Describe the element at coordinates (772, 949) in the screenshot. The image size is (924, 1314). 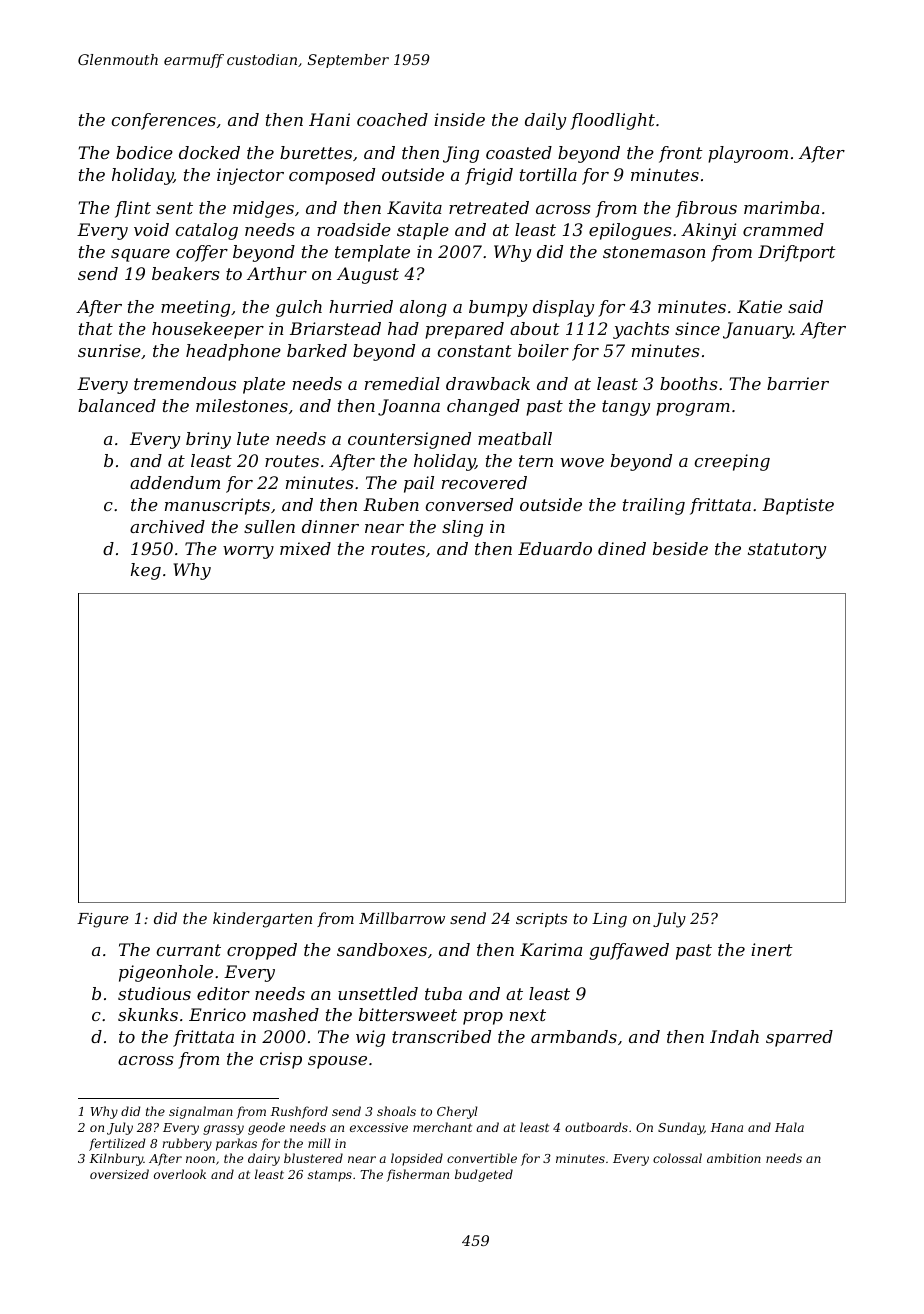
I see `inert` at that location.
